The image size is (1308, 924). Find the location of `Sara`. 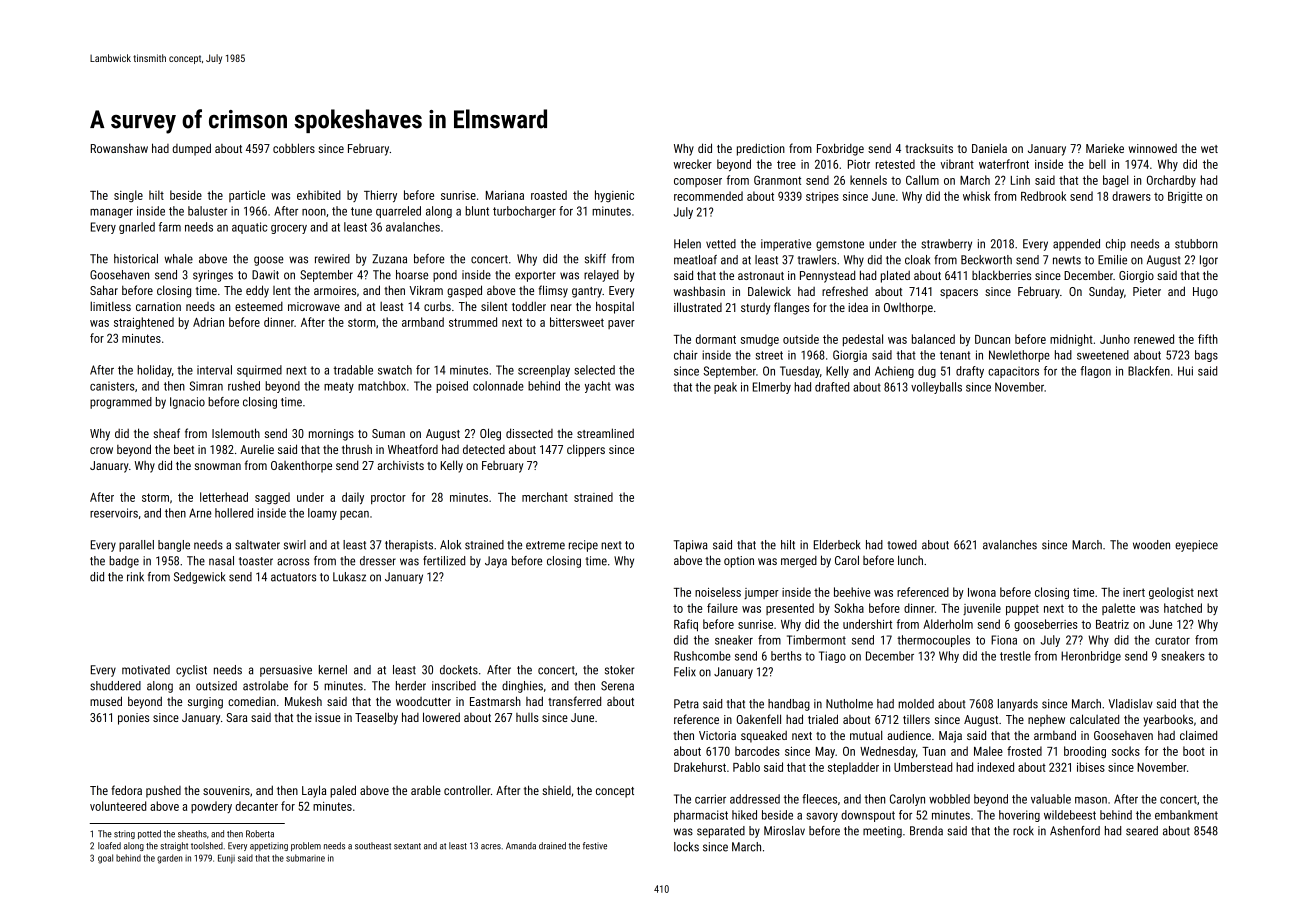

Sara is located at coordinates (237, 717).
